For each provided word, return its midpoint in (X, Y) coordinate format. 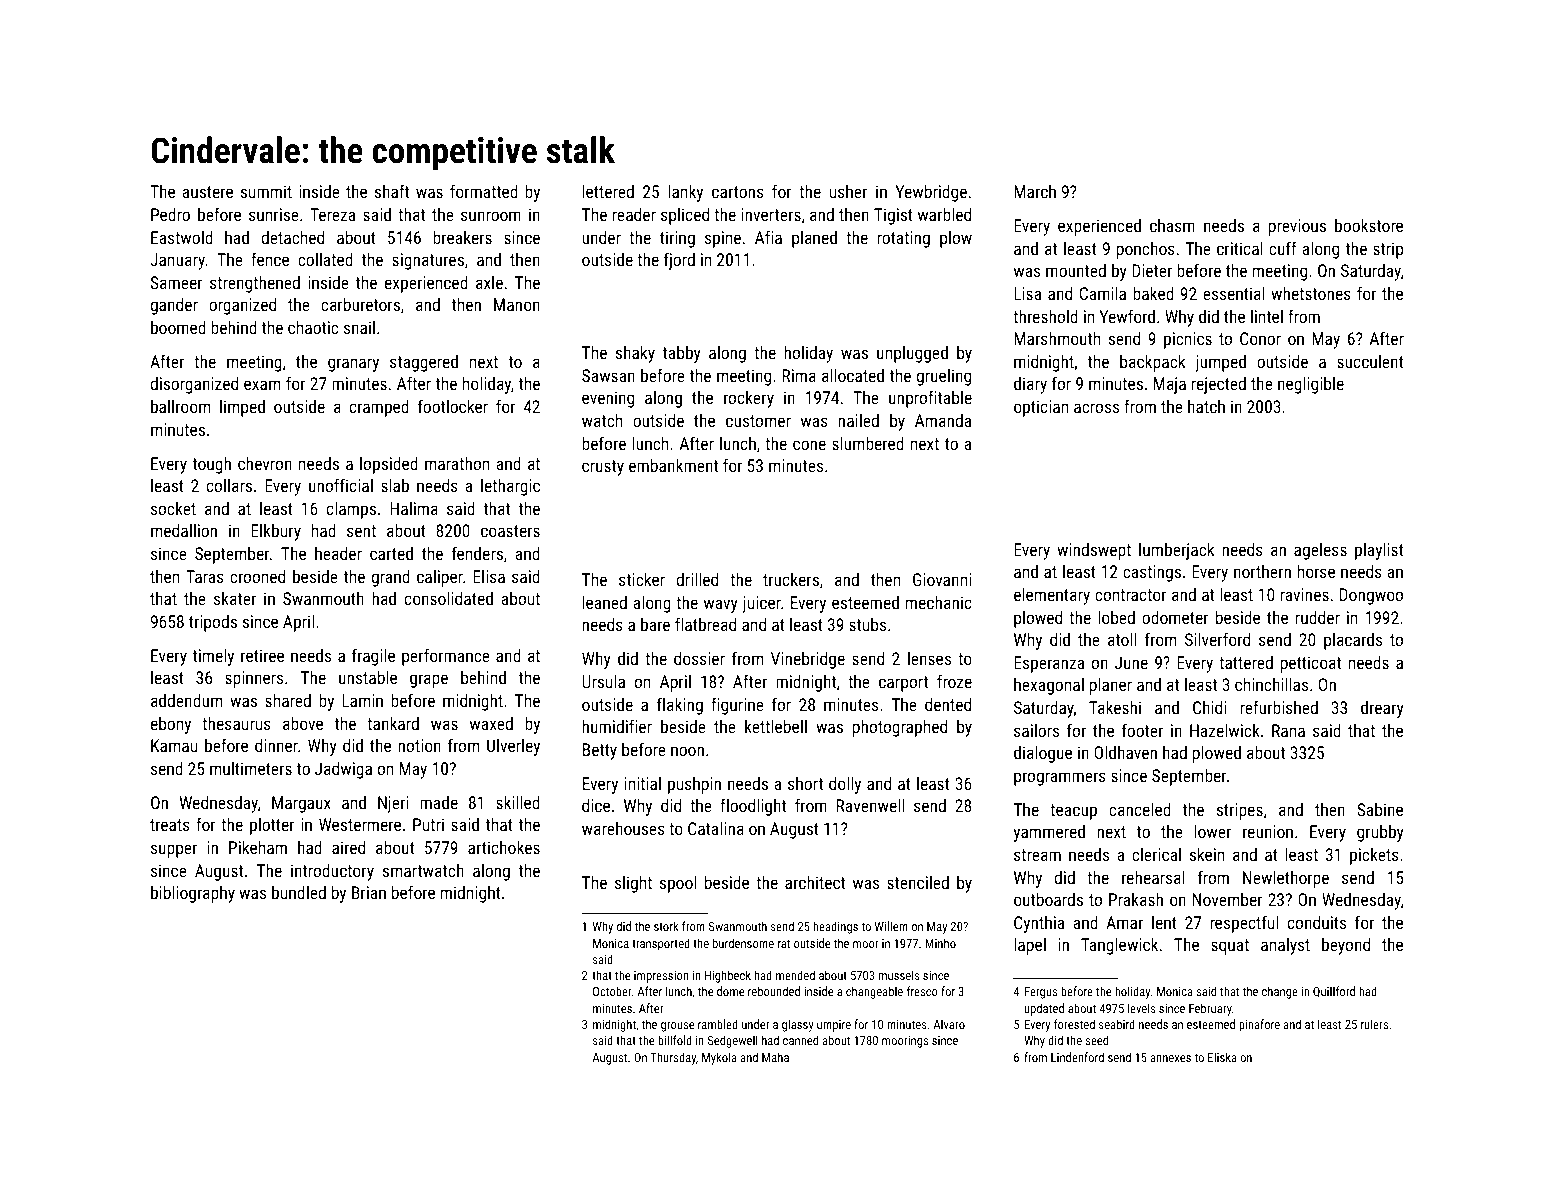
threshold (1045, 316)
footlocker (453, 406)
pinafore (1259, 1025)
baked (1153, 293)
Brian (369, 892)
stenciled (918, 882)
